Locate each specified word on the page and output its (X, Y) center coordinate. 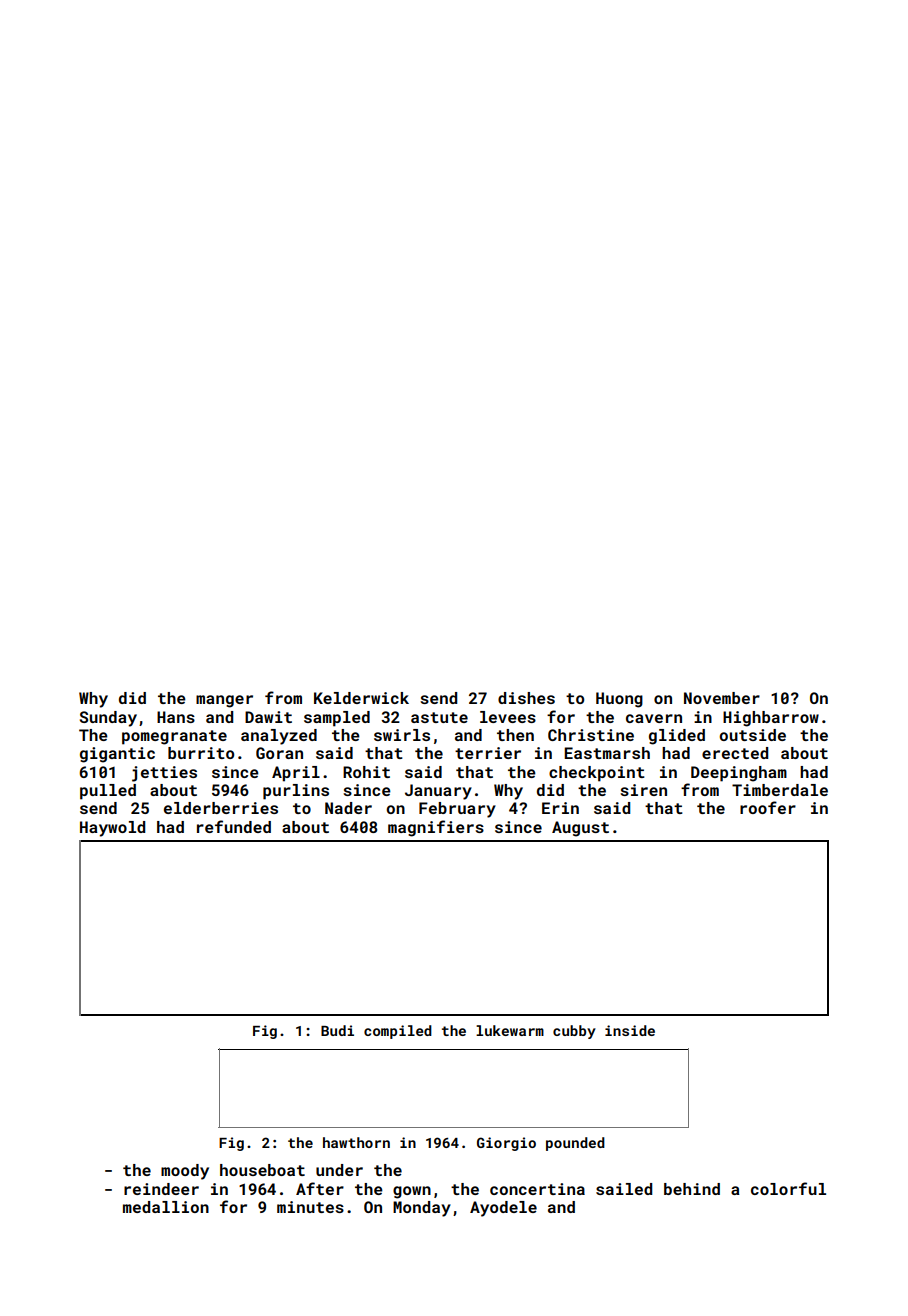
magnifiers (436, 828)
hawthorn (356, 1142)
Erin (560, 808)
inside (630, 1030)
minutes (310, 1207)
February (457, 810)
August (580, 829)
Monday (422, 1209)
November (722, 698)
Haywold (112, 829)
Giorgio (506, 1144)
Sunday (108, 719)
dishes (526, 698)
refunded (234, 826)
